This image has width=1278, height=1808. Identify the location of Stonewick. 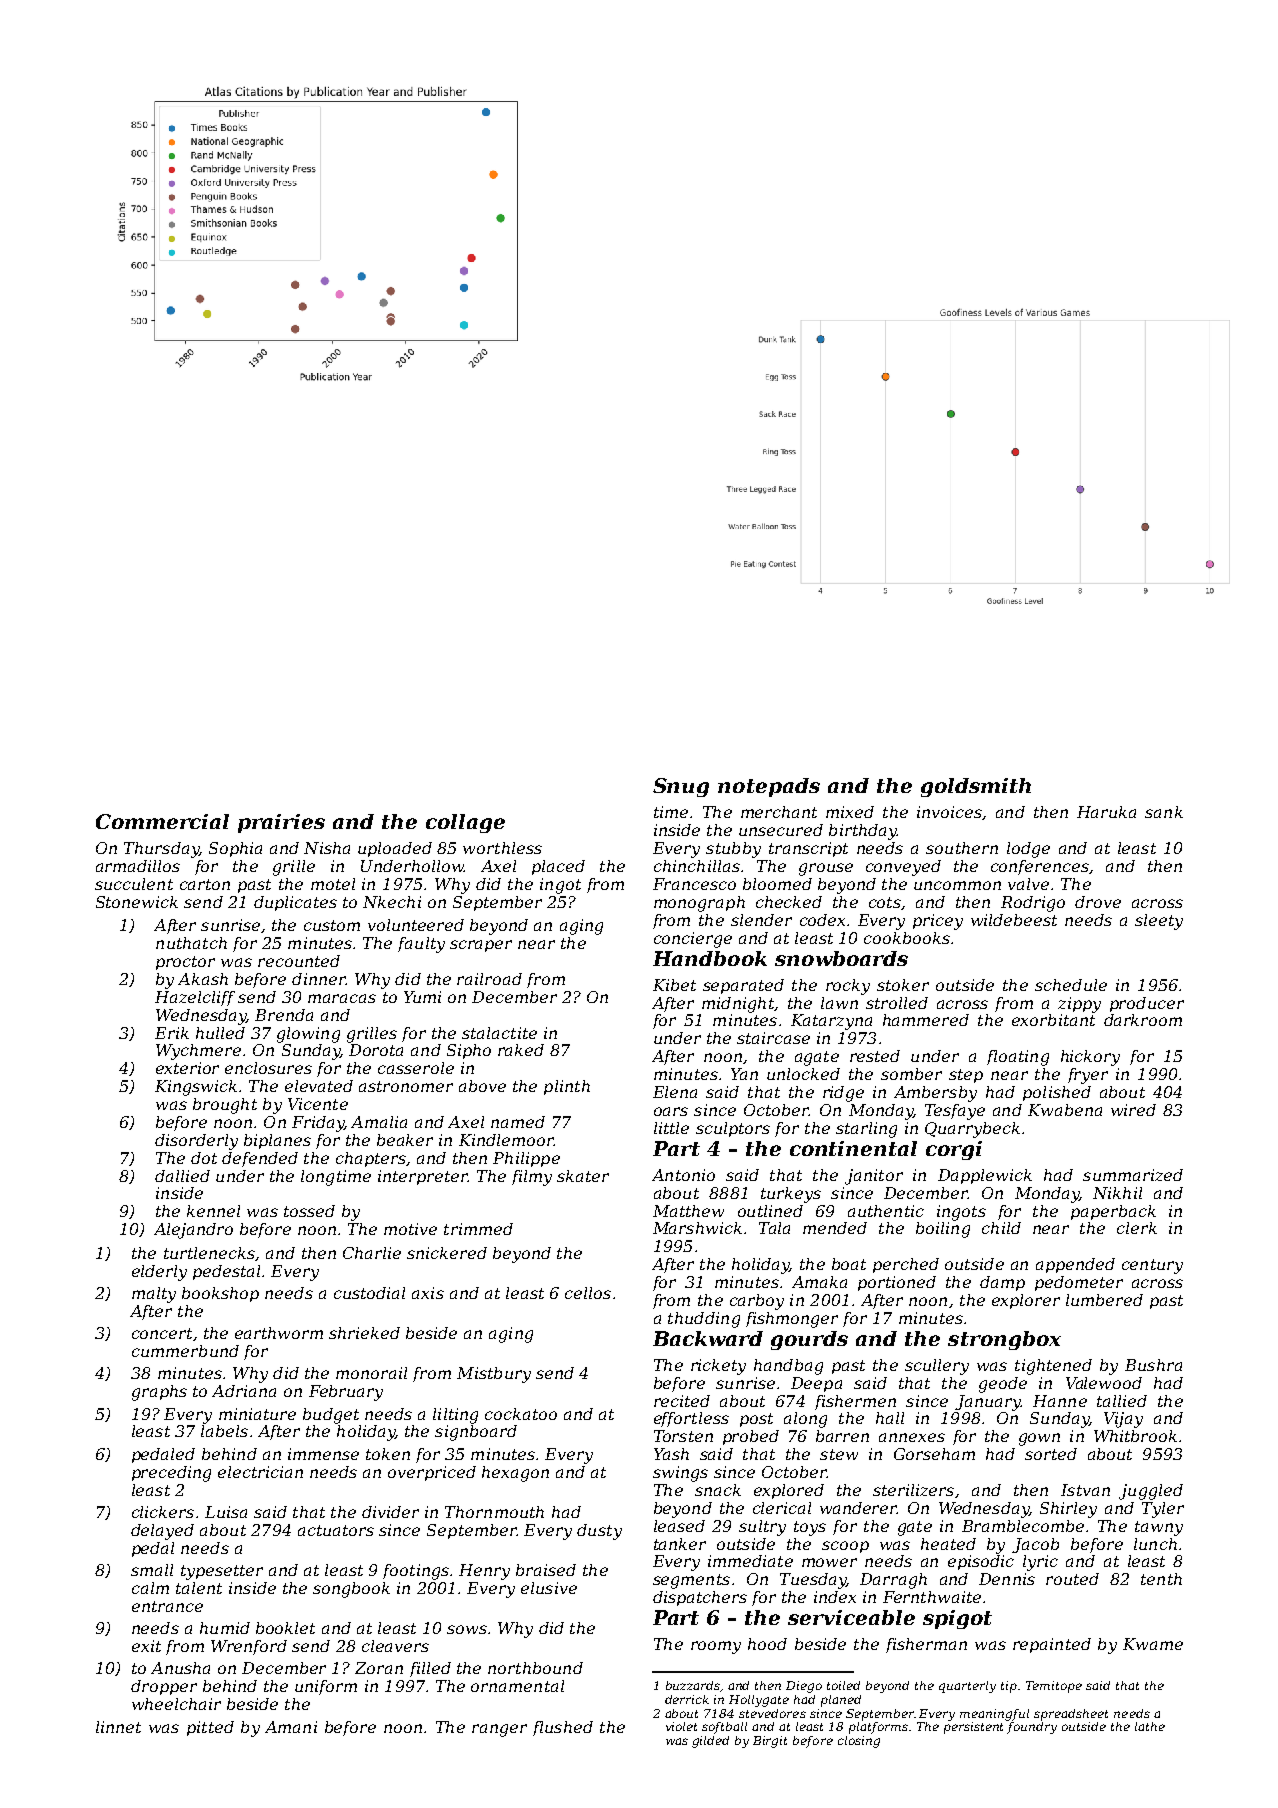
(137, 902).
